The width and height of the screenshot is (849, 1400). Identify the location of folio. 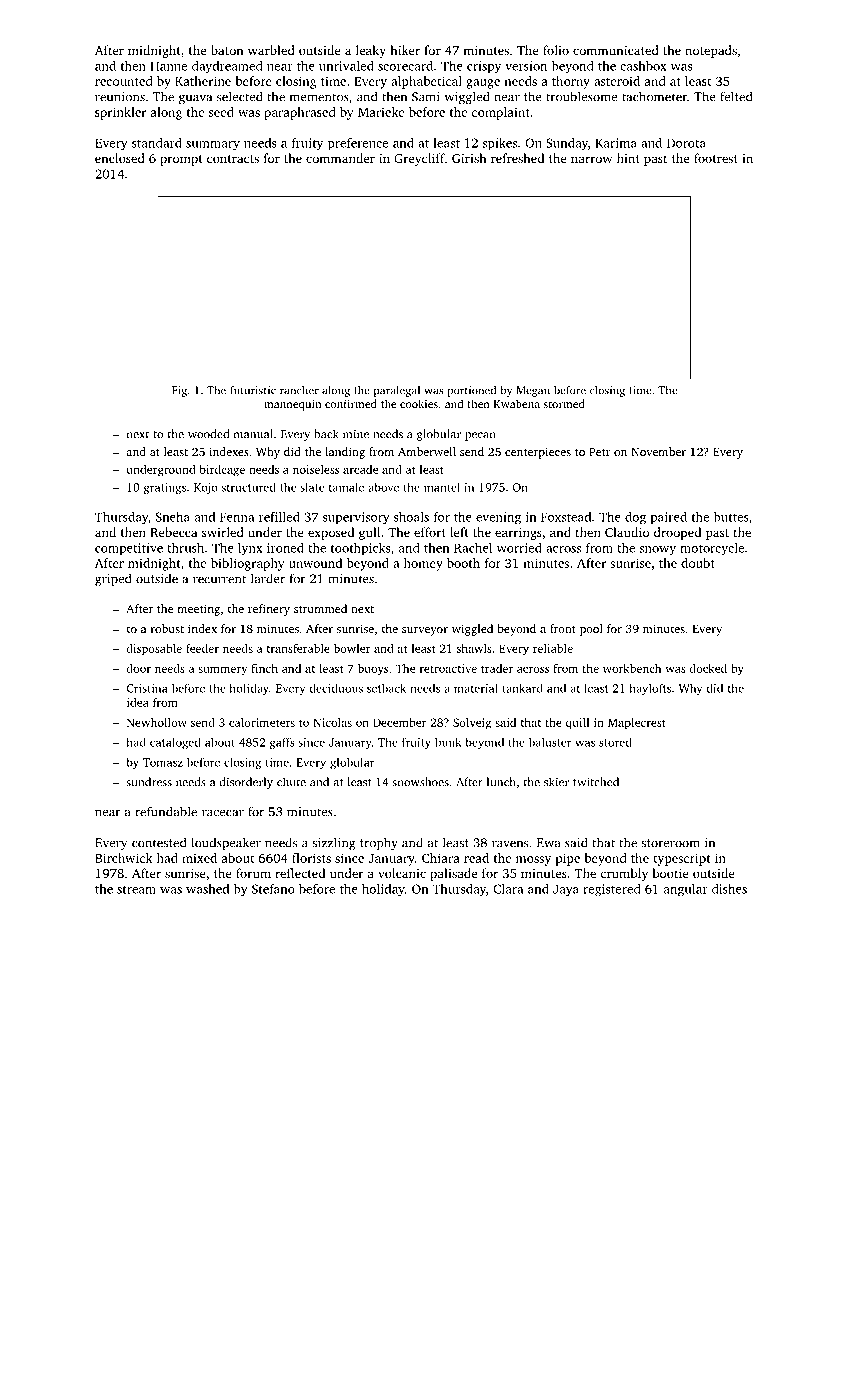
(556, 50).
